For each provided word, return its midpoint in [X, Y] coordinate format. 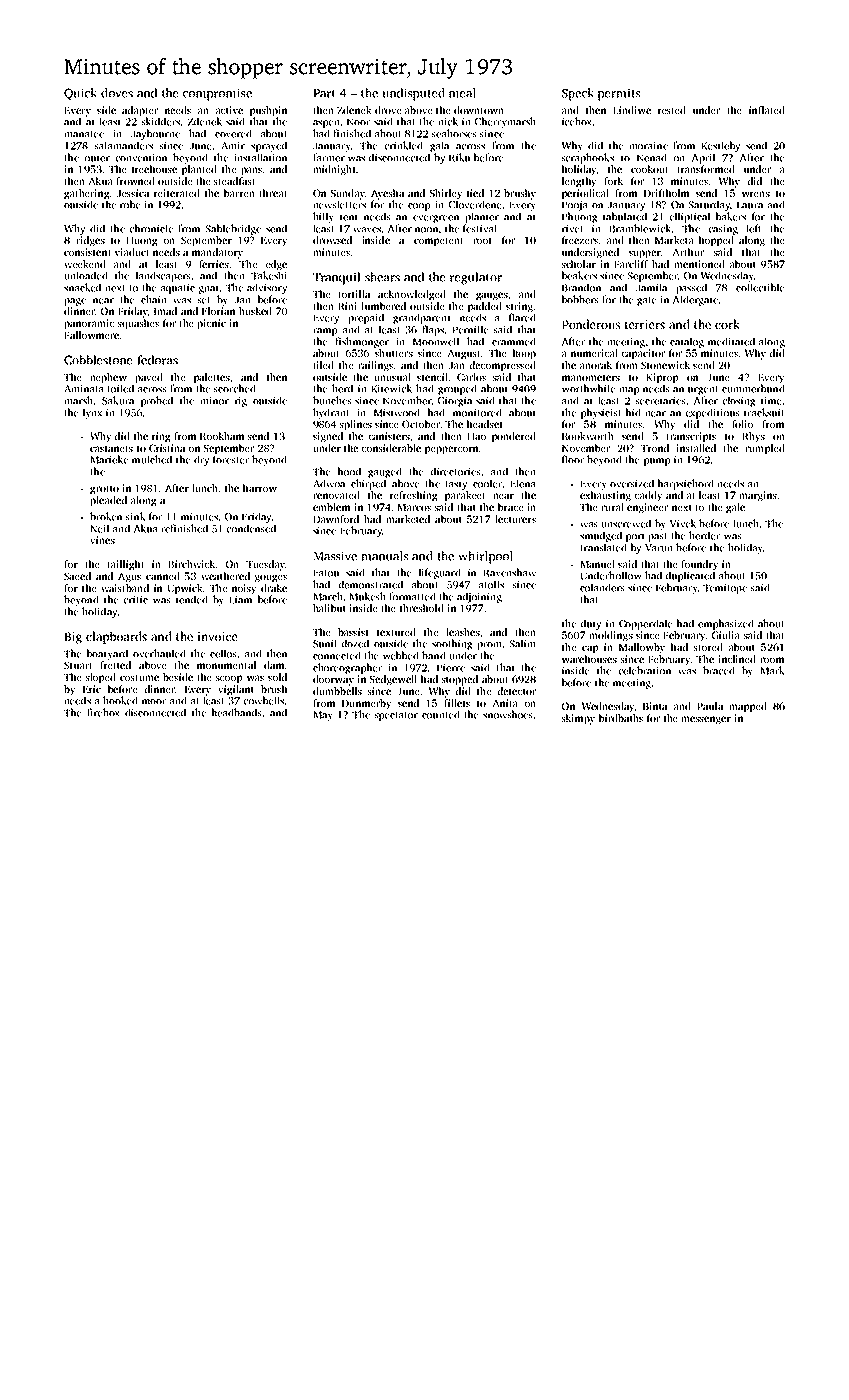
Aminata [84, 389]
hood [349, 471]
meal [462, 93]
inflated [767, 110]
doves [117, 93]
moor [154, 702]
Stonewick [665, 365]
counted [441, 714]
